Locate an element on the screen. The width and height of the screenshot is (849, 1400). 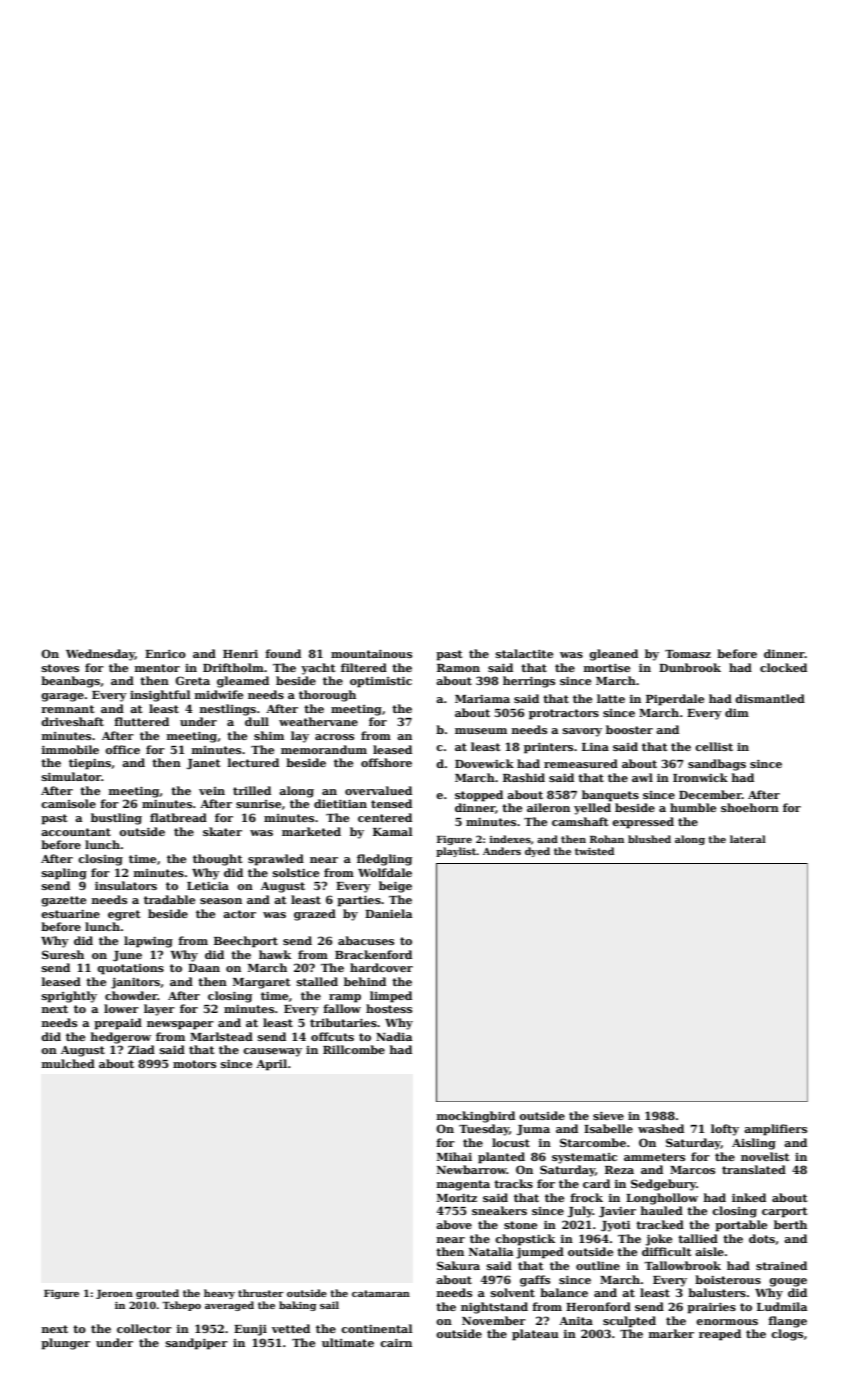
banquets is located at coordinates (610, 796).
